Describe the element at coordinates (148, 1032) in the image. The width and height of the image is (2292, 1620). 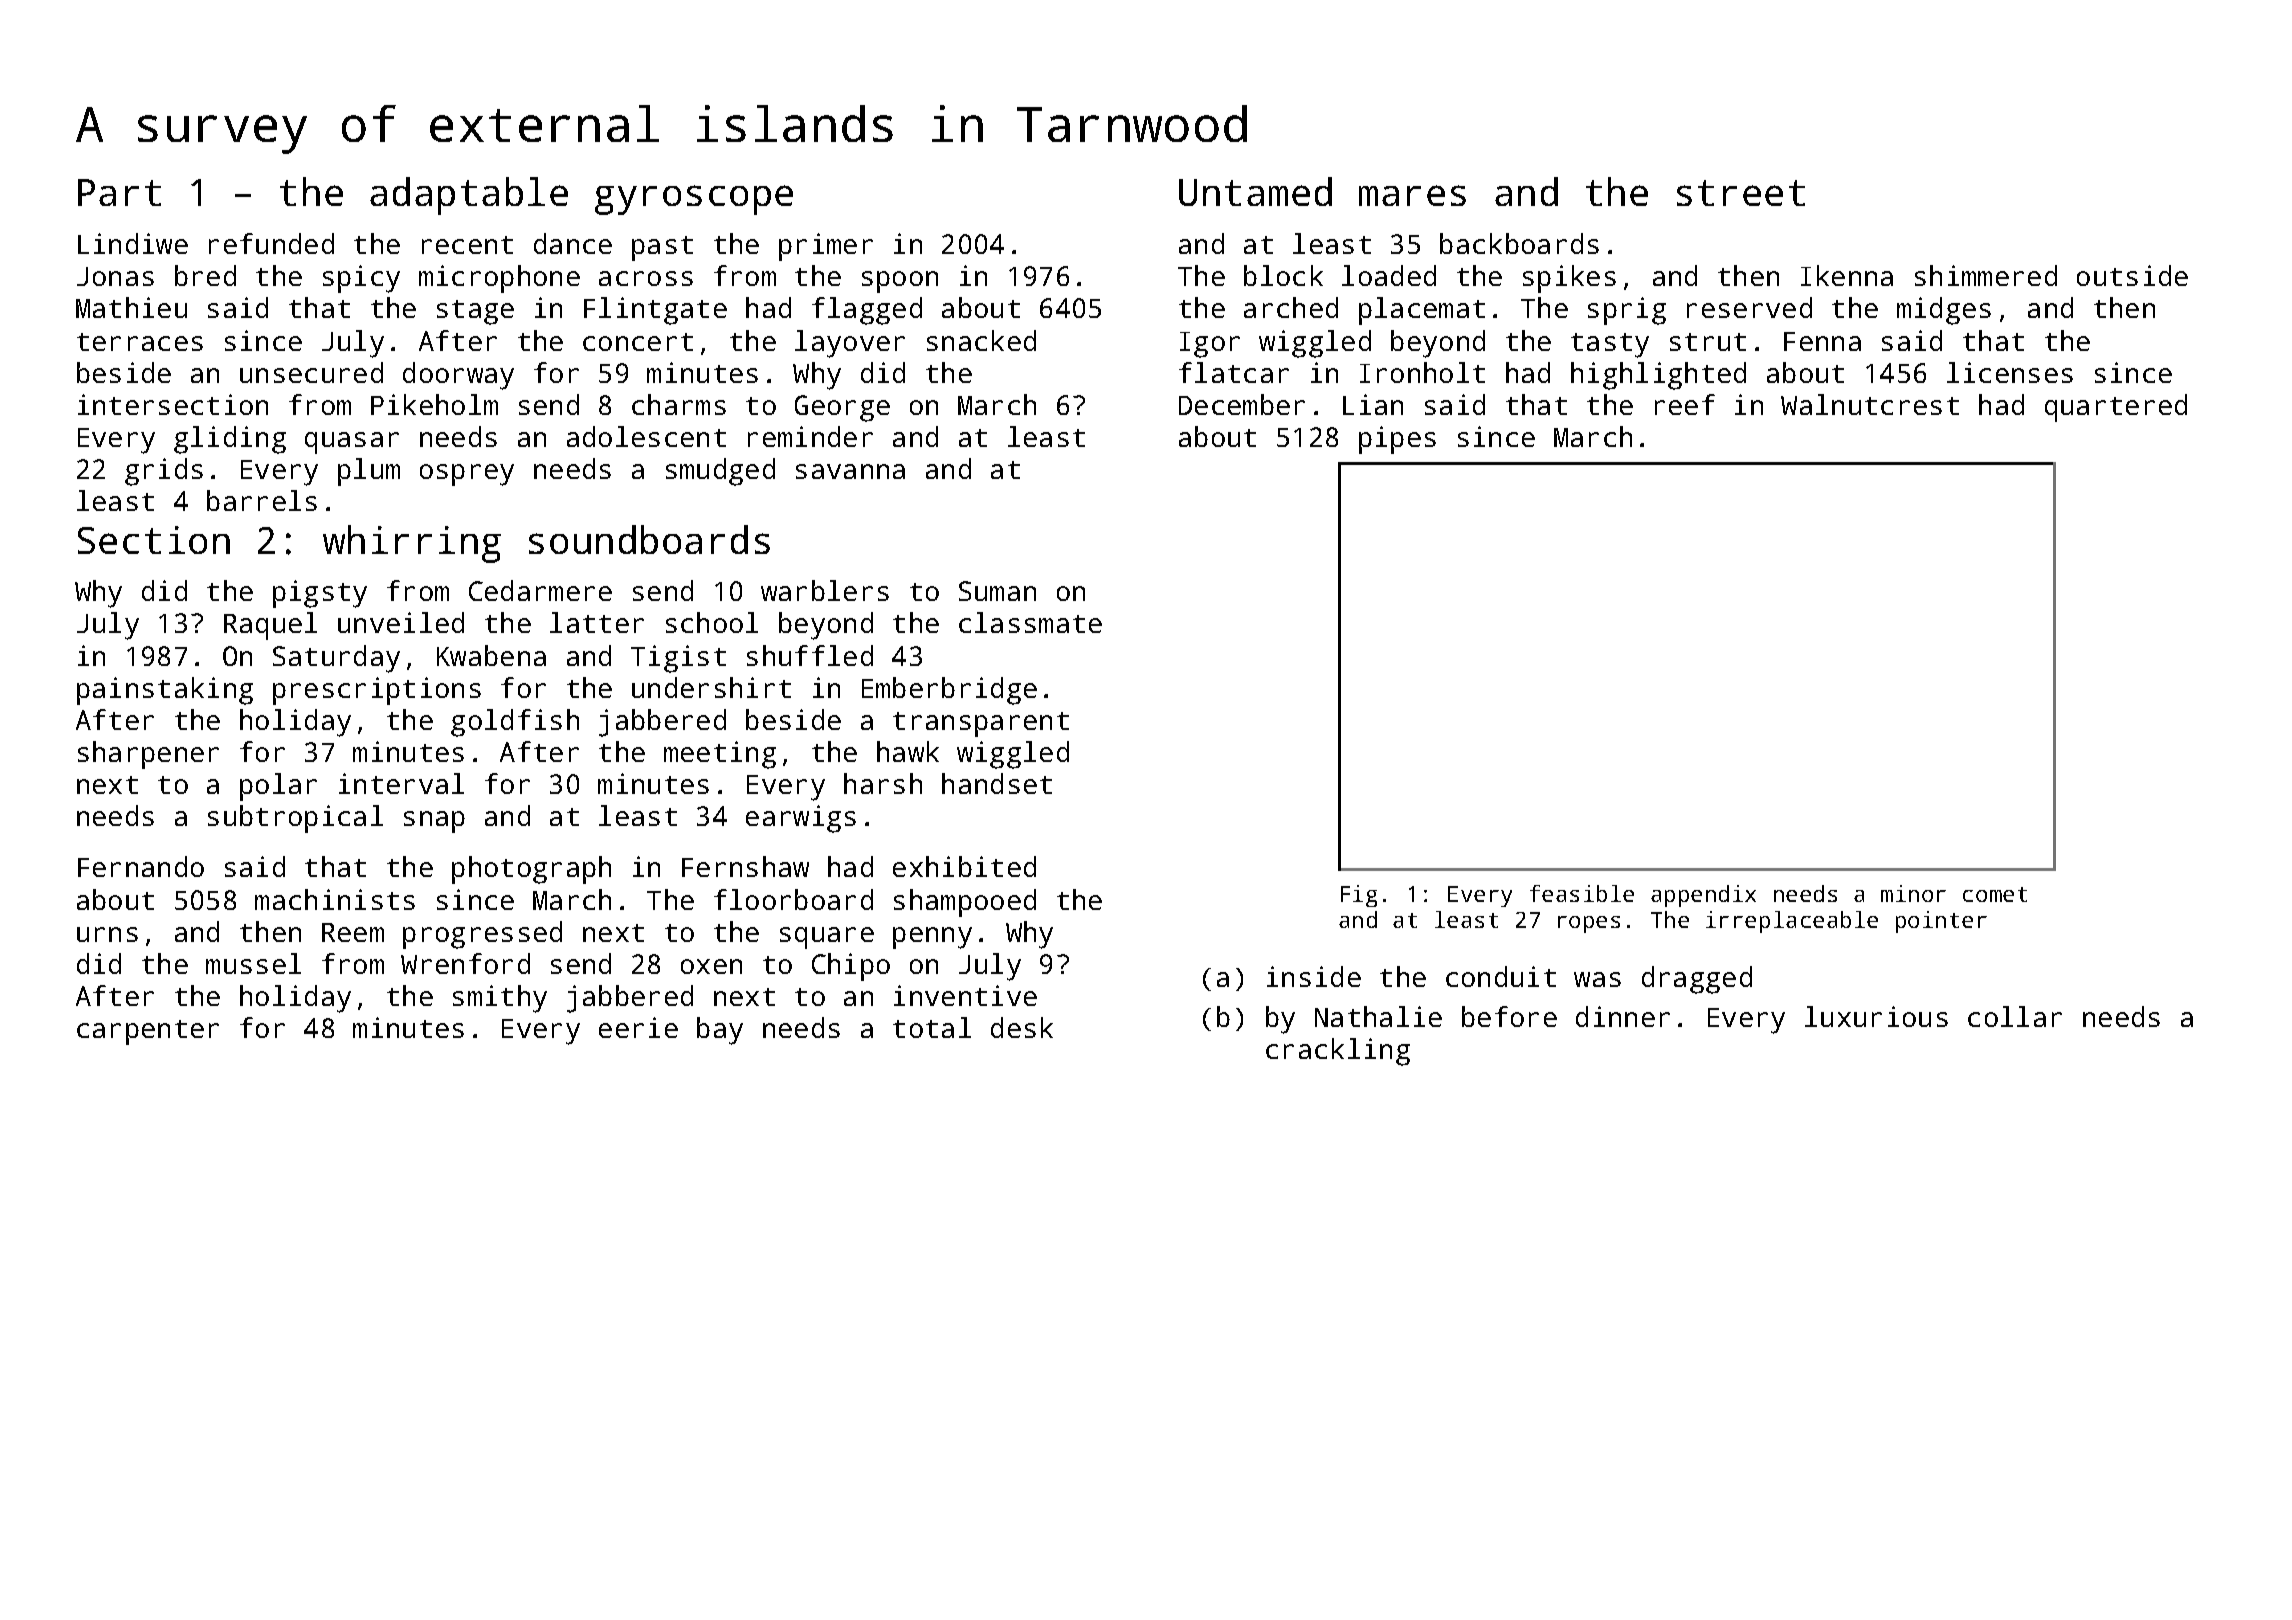
I see `carpenter` at that location.
